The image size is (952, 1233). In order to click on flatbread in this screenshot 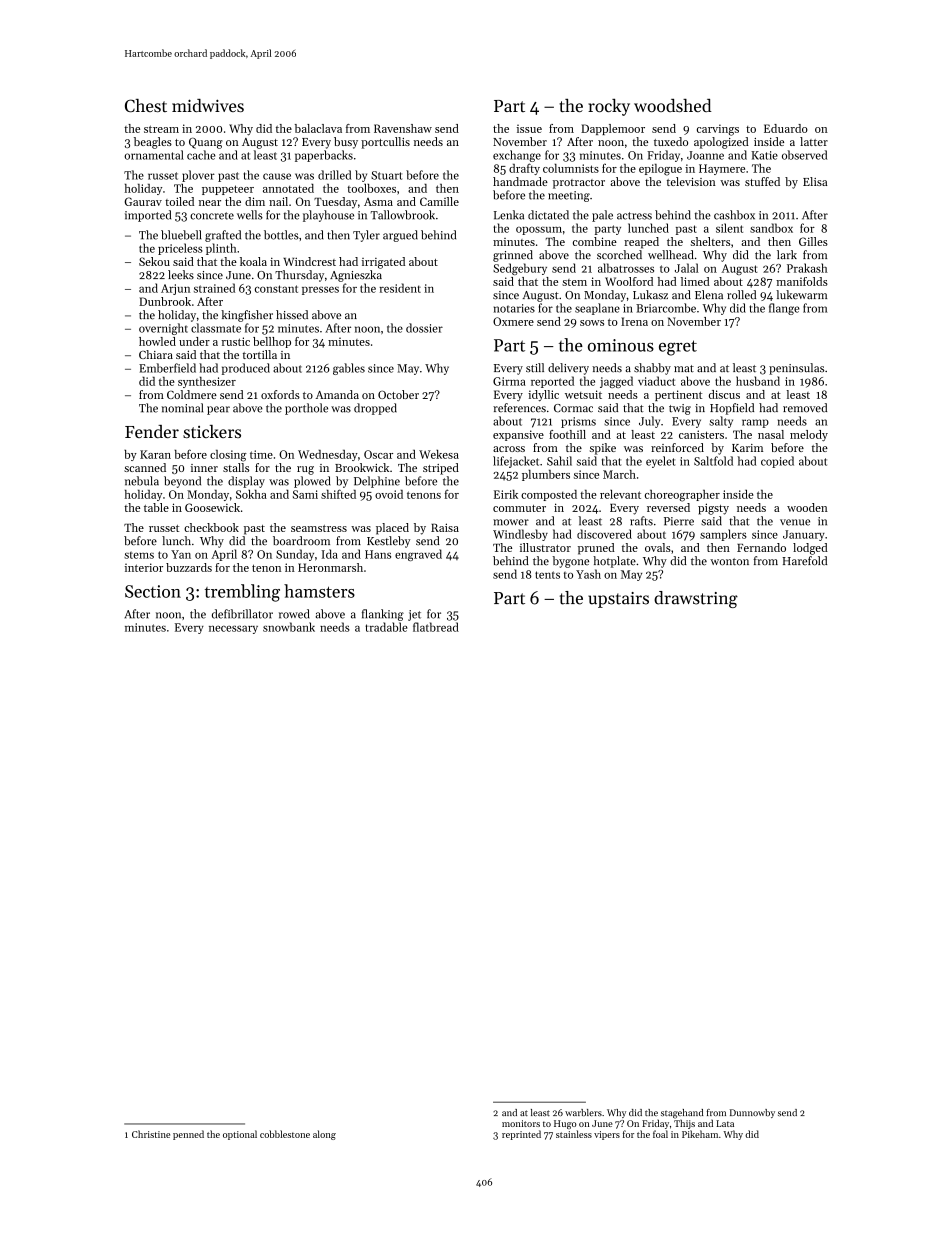, I will do `click(436, 627)`.
